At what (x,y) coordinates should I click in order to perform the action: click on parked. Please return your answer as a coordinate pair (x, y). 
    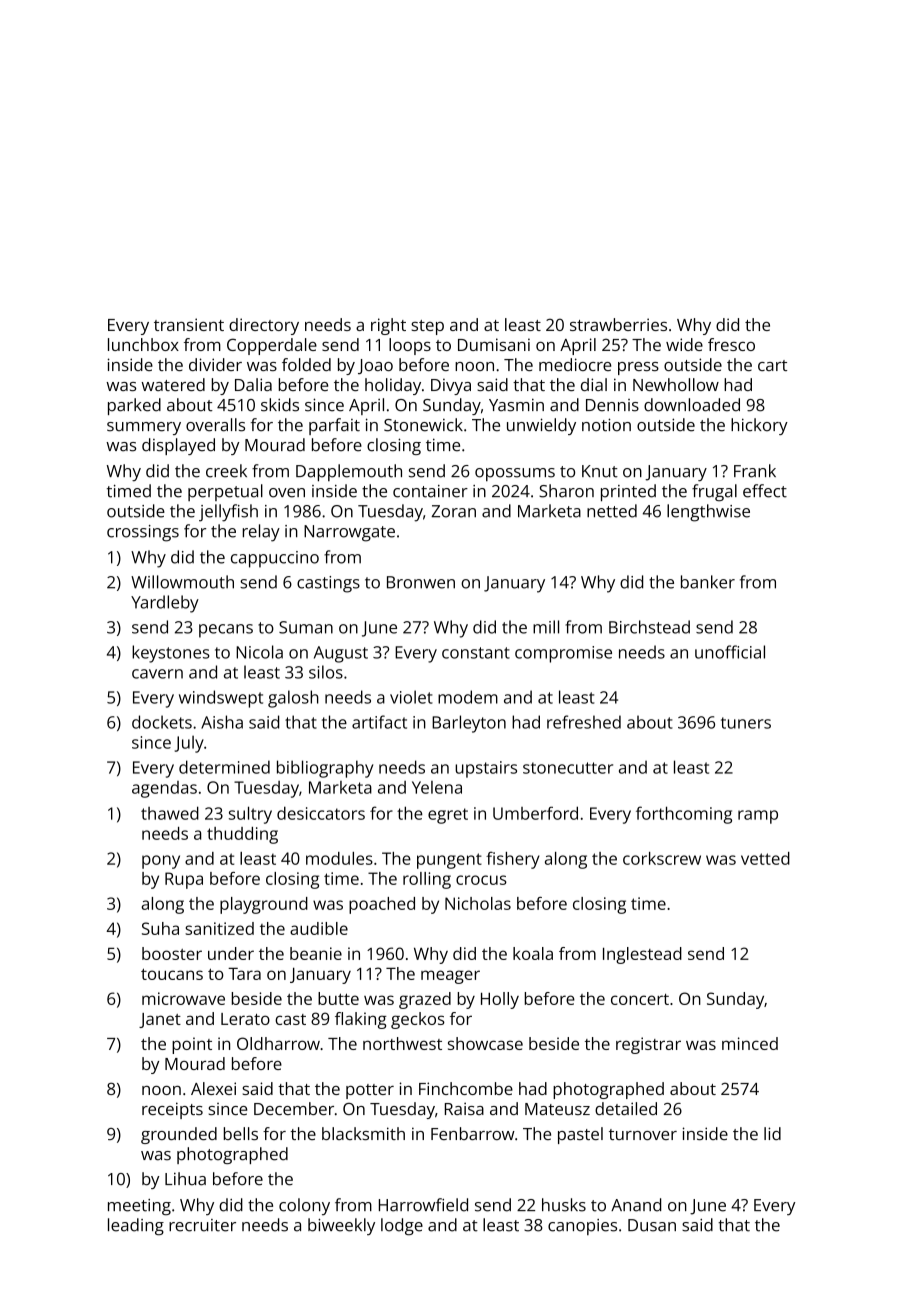
    Looking at the image, I should click on (134, 406).
